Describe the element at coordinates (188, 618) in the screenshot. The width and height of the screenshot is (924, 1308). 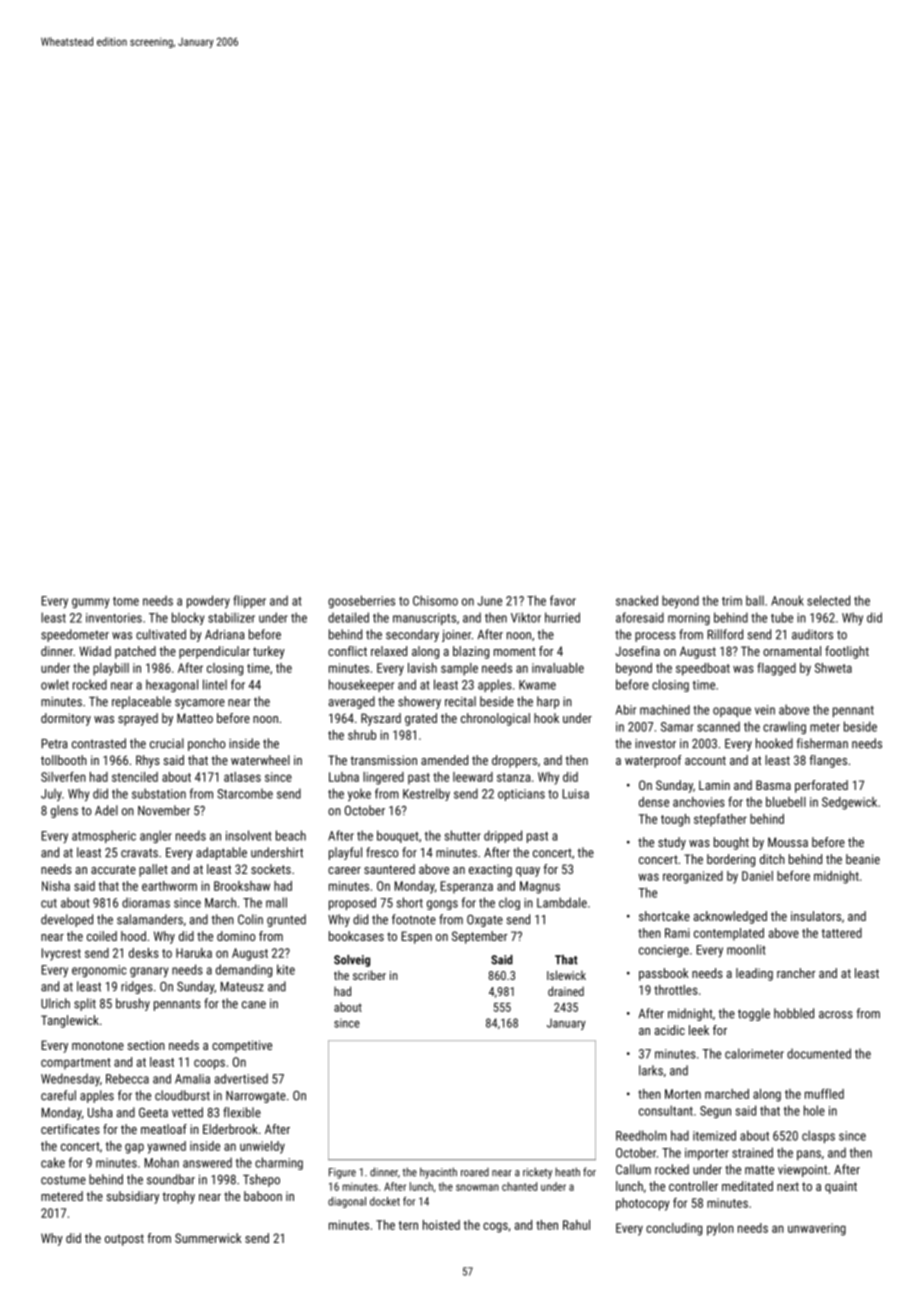
I see `blocky` at that location.
